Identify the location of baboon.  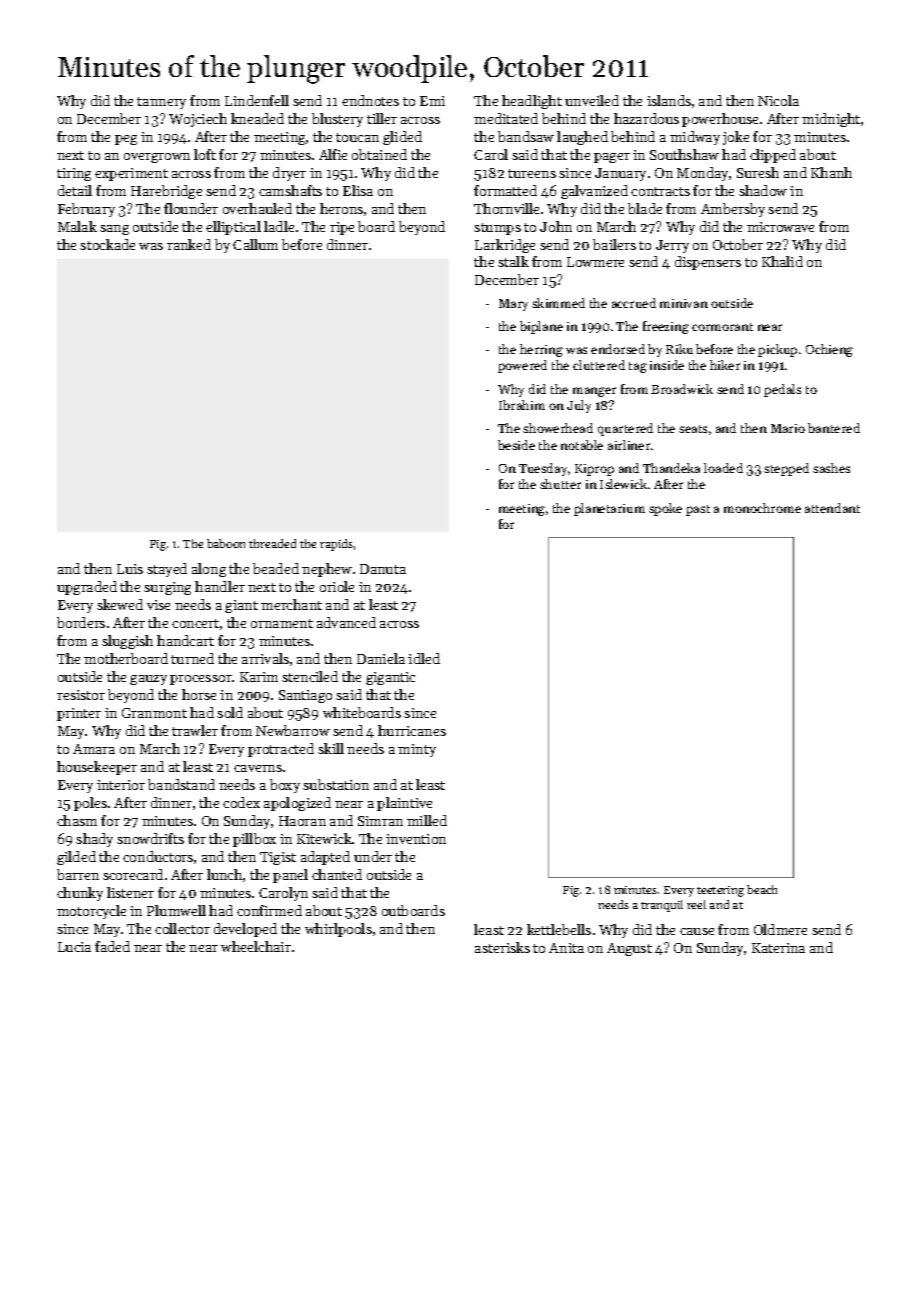
(226, 543).
